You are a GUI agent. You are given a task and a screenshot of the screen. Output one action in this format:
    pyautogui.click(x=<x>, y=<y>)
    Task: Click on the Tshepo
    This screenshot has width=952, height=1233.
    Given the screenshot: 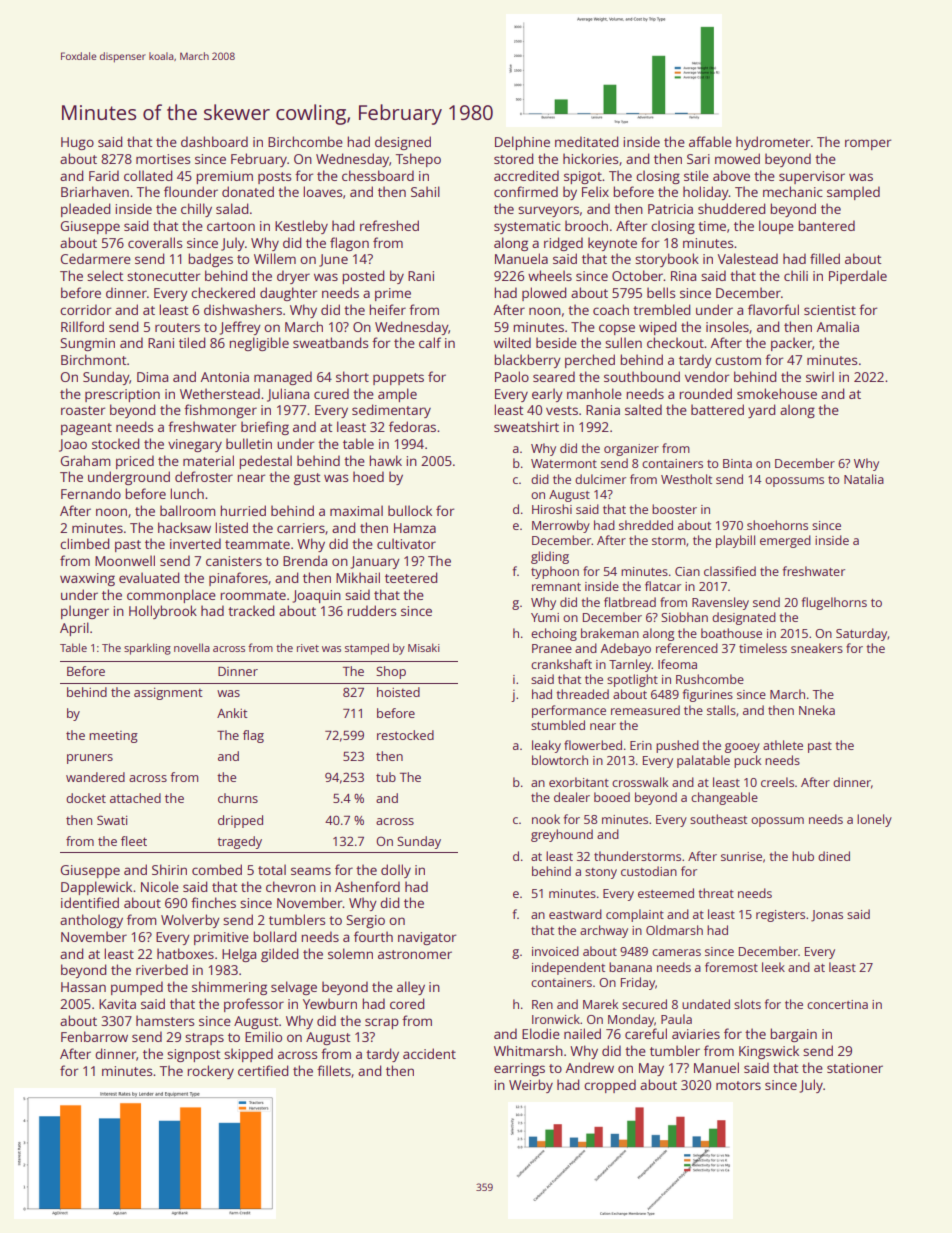 What is the action you would take?
    pyautogui.click(x=418, y=160)
